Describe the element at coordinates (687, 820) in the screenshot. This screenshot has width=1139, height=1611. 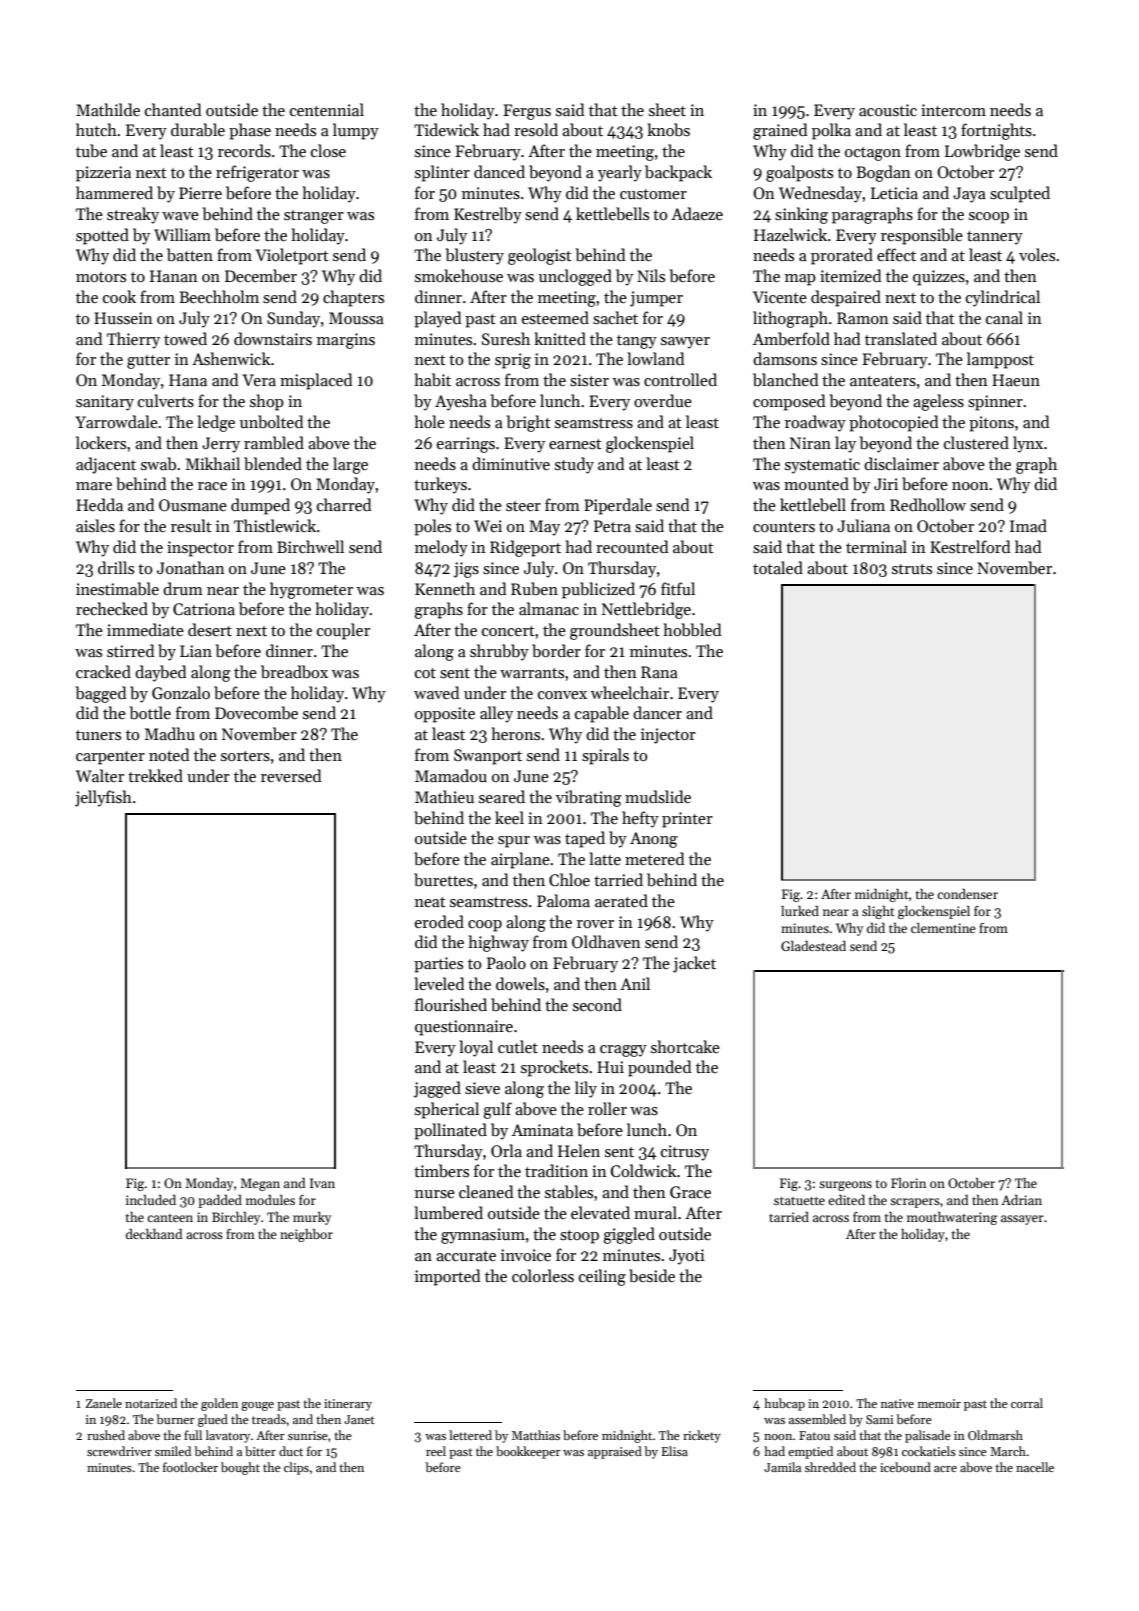
I see `printer` at that location.
